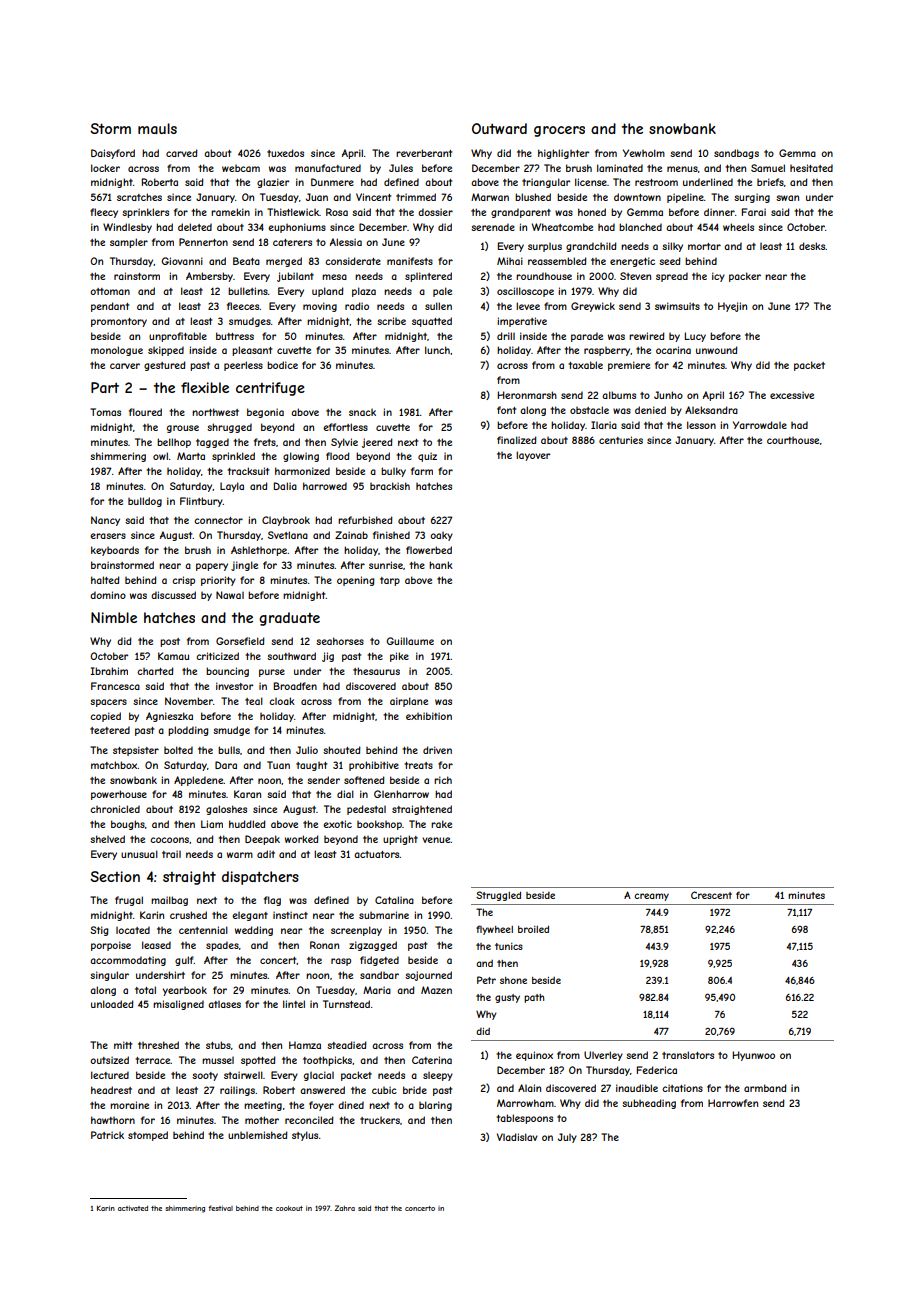 The width and height of the screenshot is (924, 1308). What do you see at coordinates (345, 1208) in the screenshot?
I see `Zahra` at bounding box center [345, 1208].
